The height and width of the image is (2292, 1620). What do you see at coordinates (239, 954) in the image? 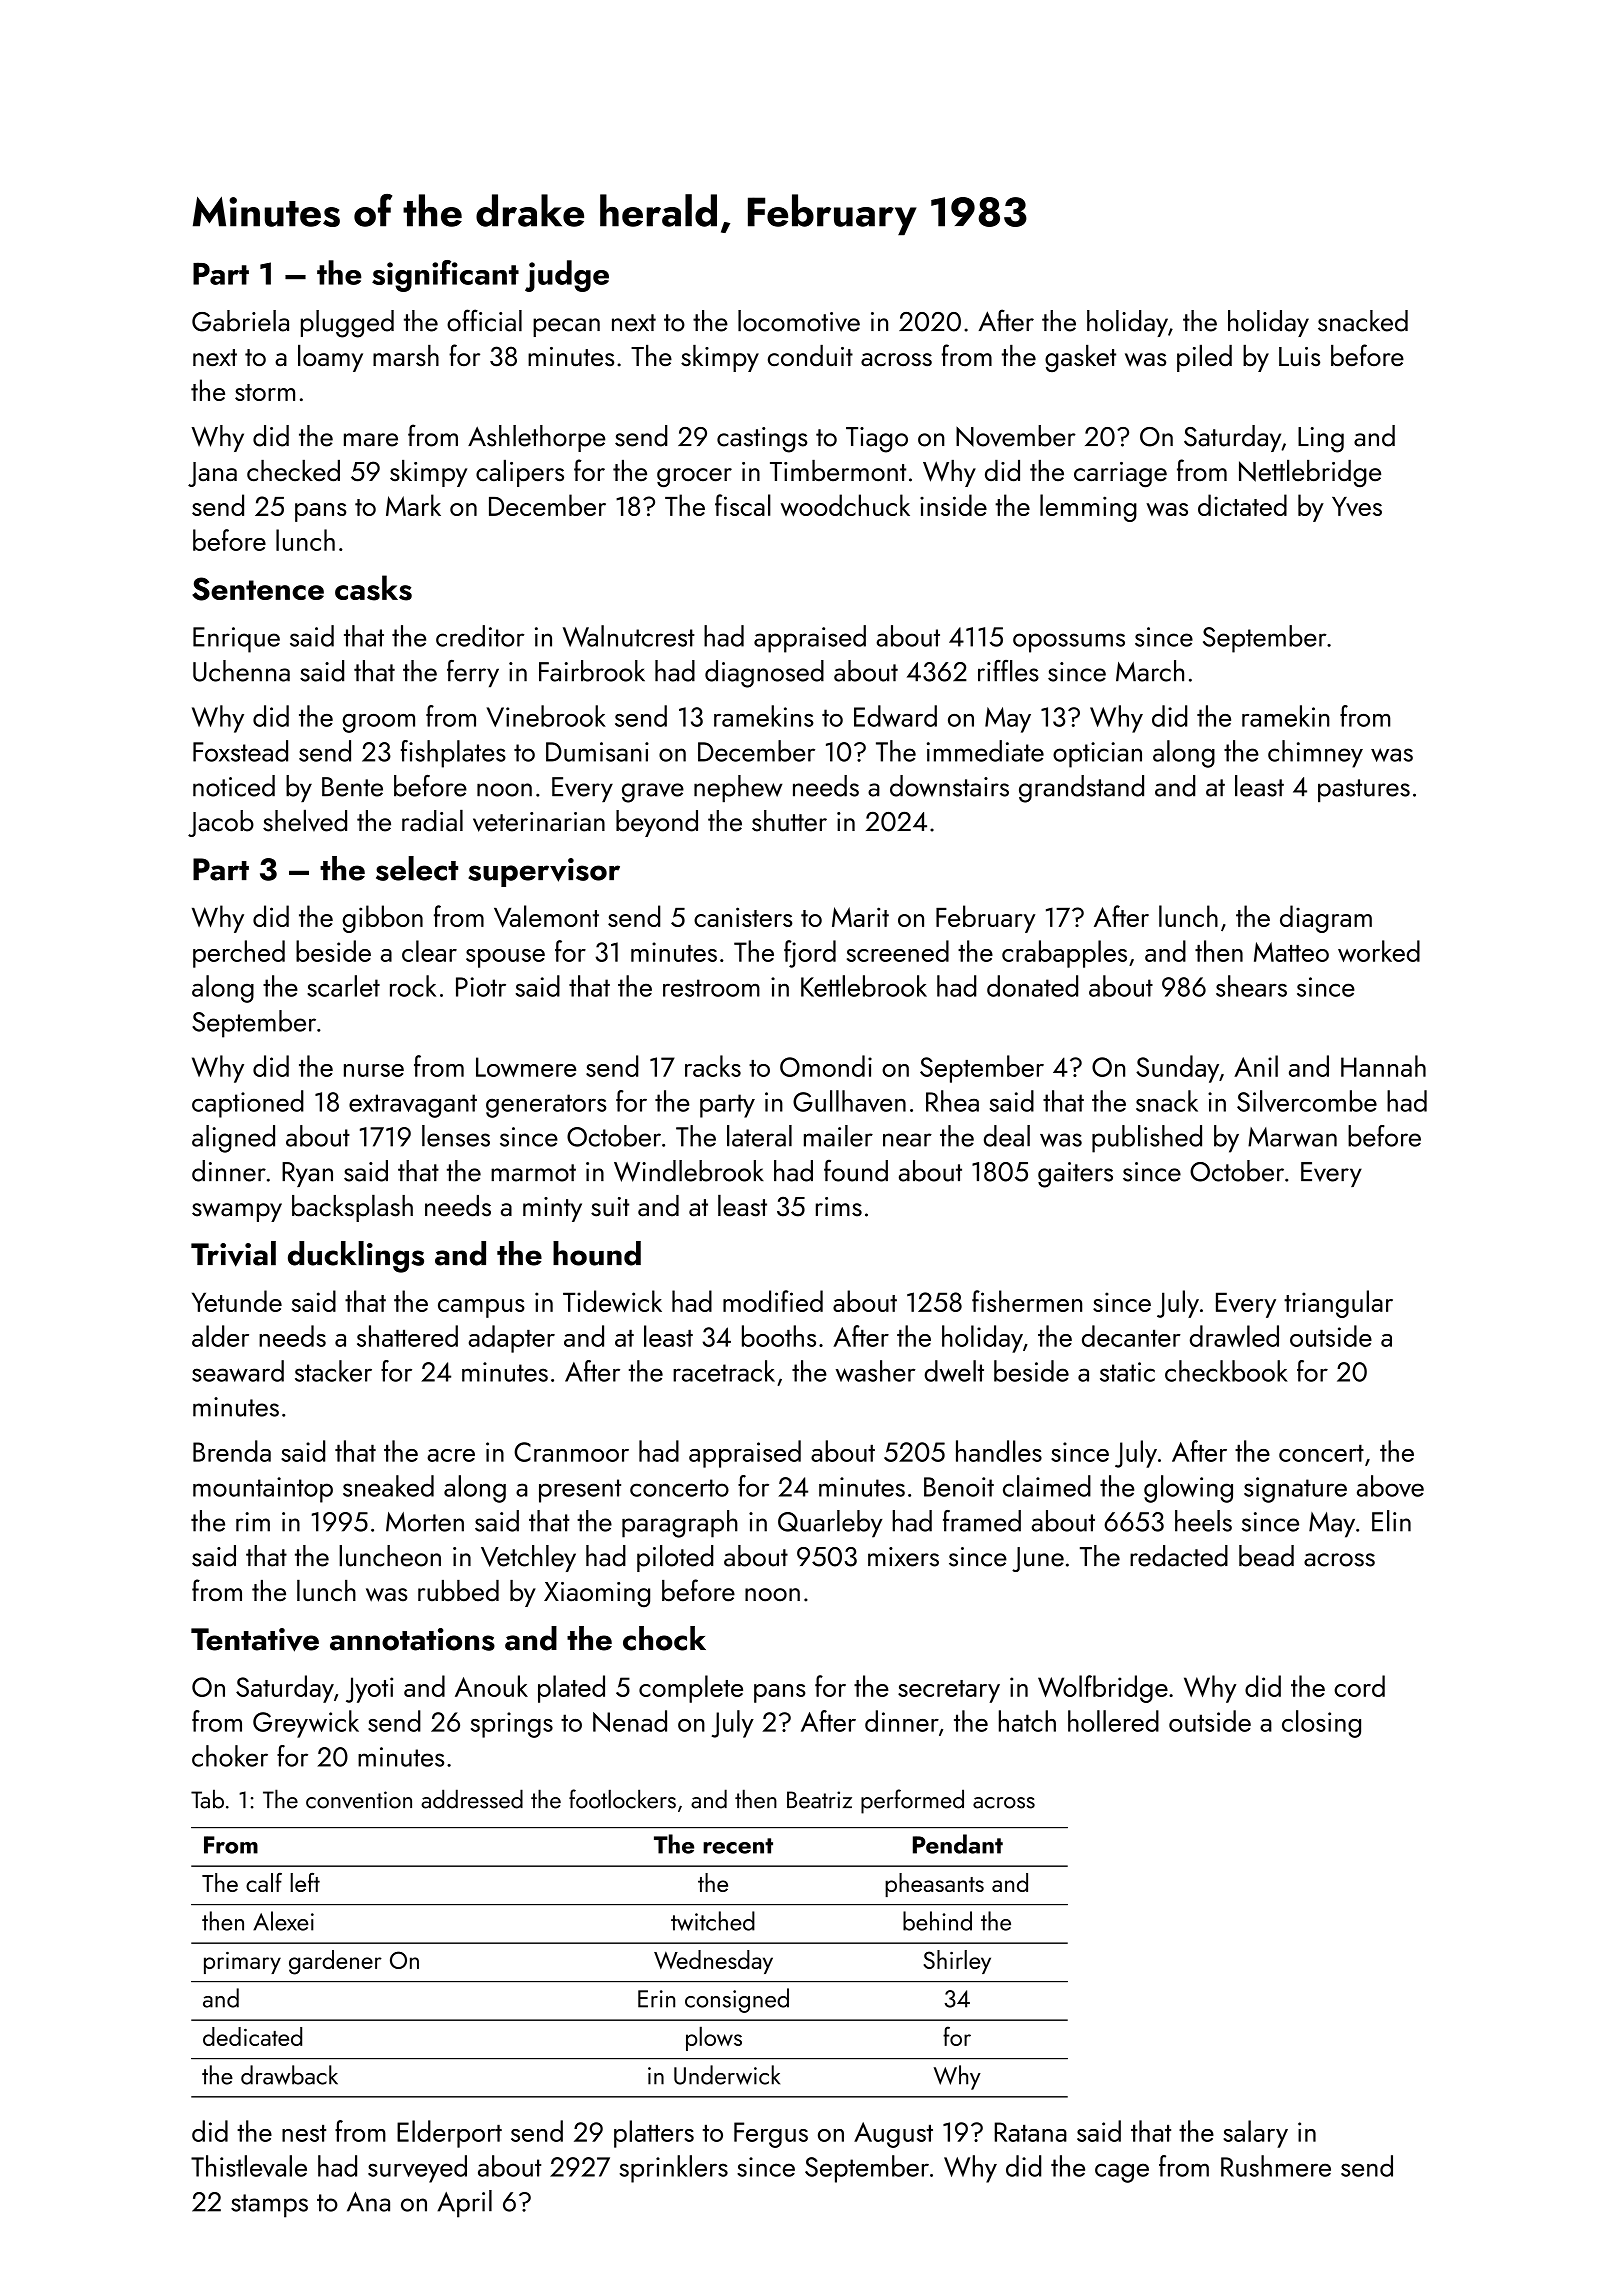
I see `perched` at bounding box center [239, 954].
